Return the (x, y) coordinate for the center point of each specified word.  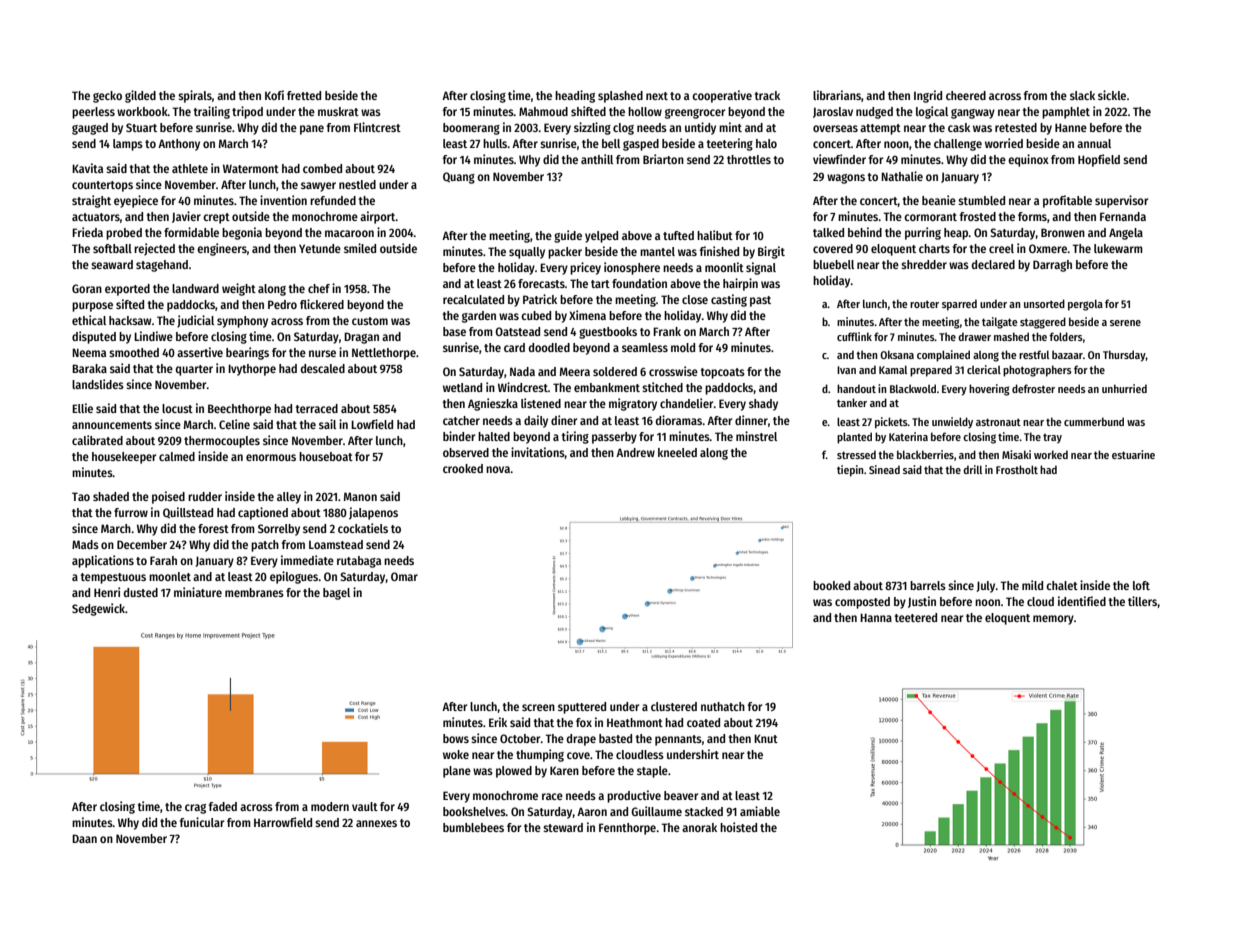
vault (365, 806)
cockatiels (363, 528)
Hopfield (1099, 160)
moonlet (170, 576)
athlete (190, 168)
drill (972, 469)
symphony (242, 322)
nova (498, 469)
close (695, 299)
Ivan (846, 370)
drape (581, 740)
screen (538, 707)
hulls (495, 143)
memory (1053, 620)
